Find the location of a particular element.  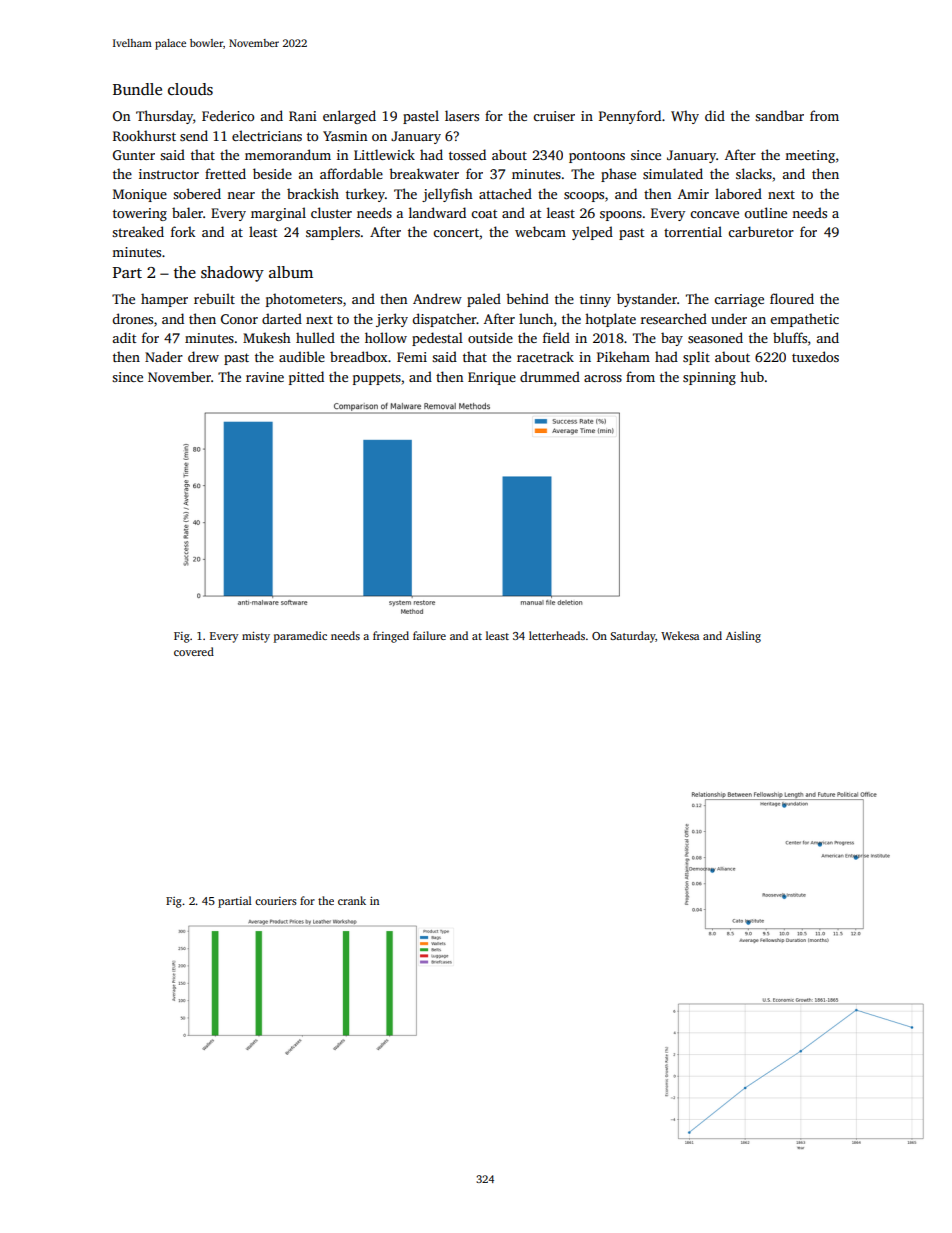

Aisling is located at coordinates (743, 637).
